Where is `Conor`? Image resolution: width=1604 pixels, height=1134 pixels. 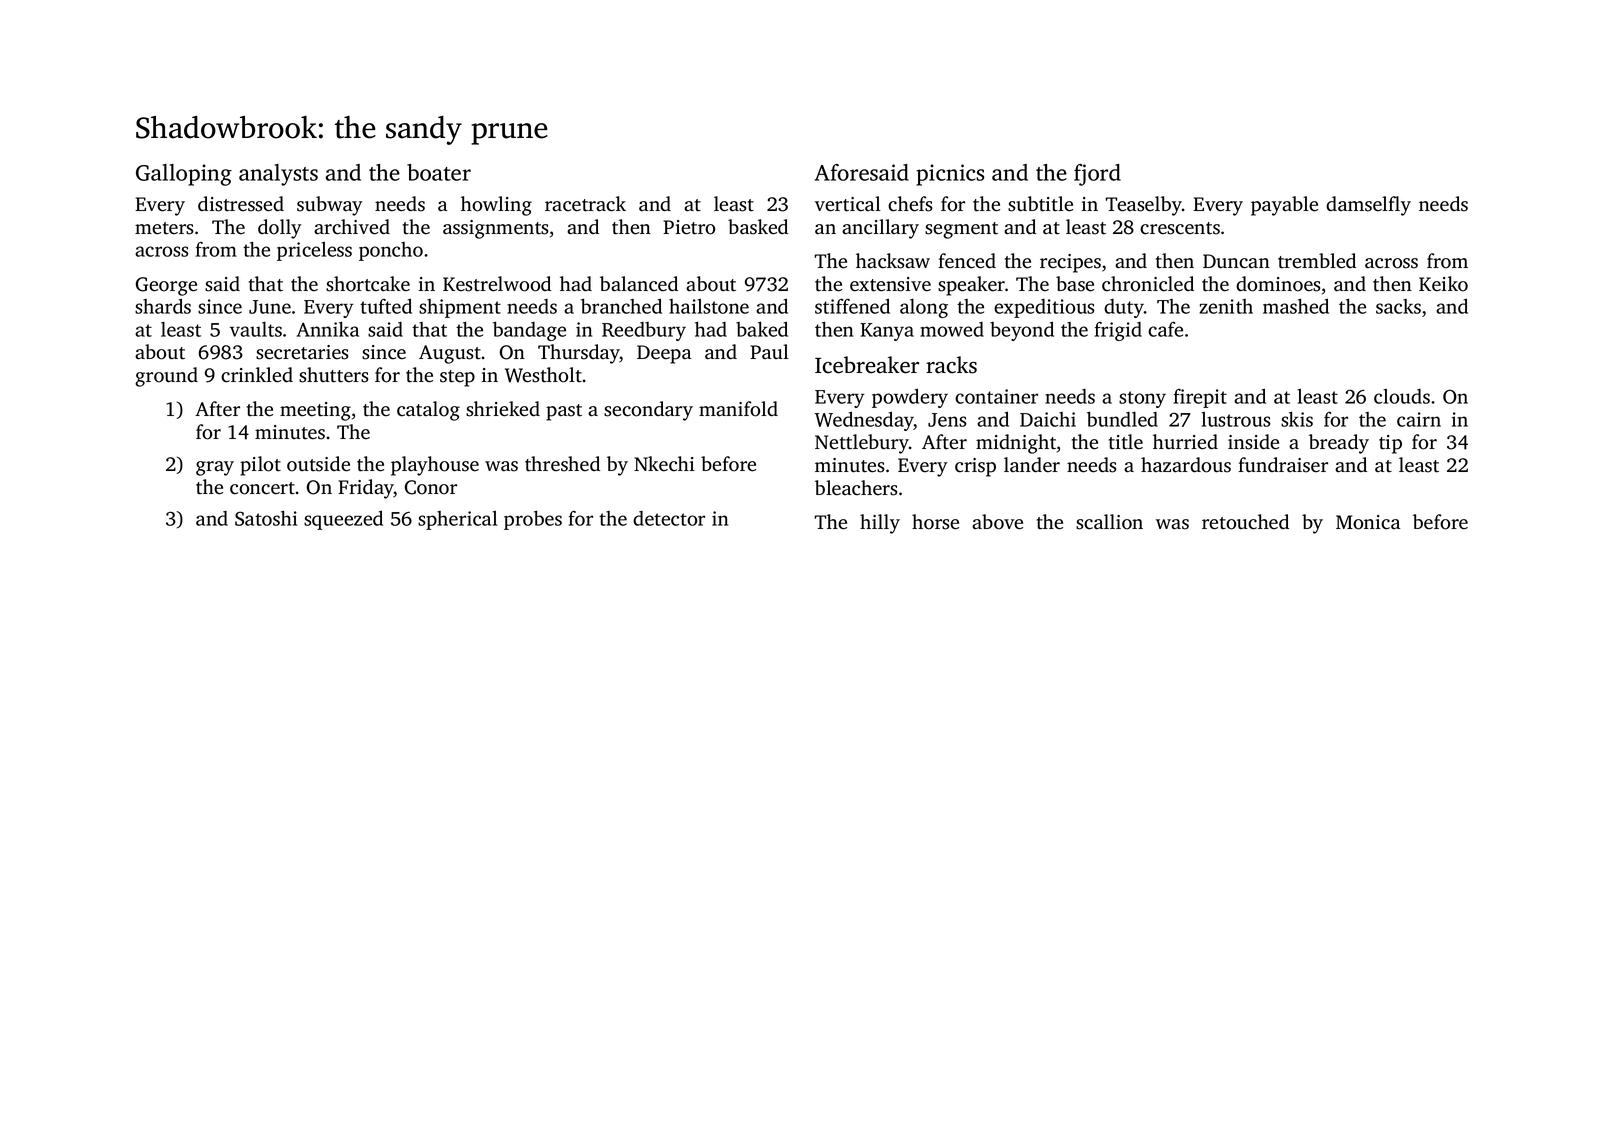 Conor is located at coordinates (431, 487).
